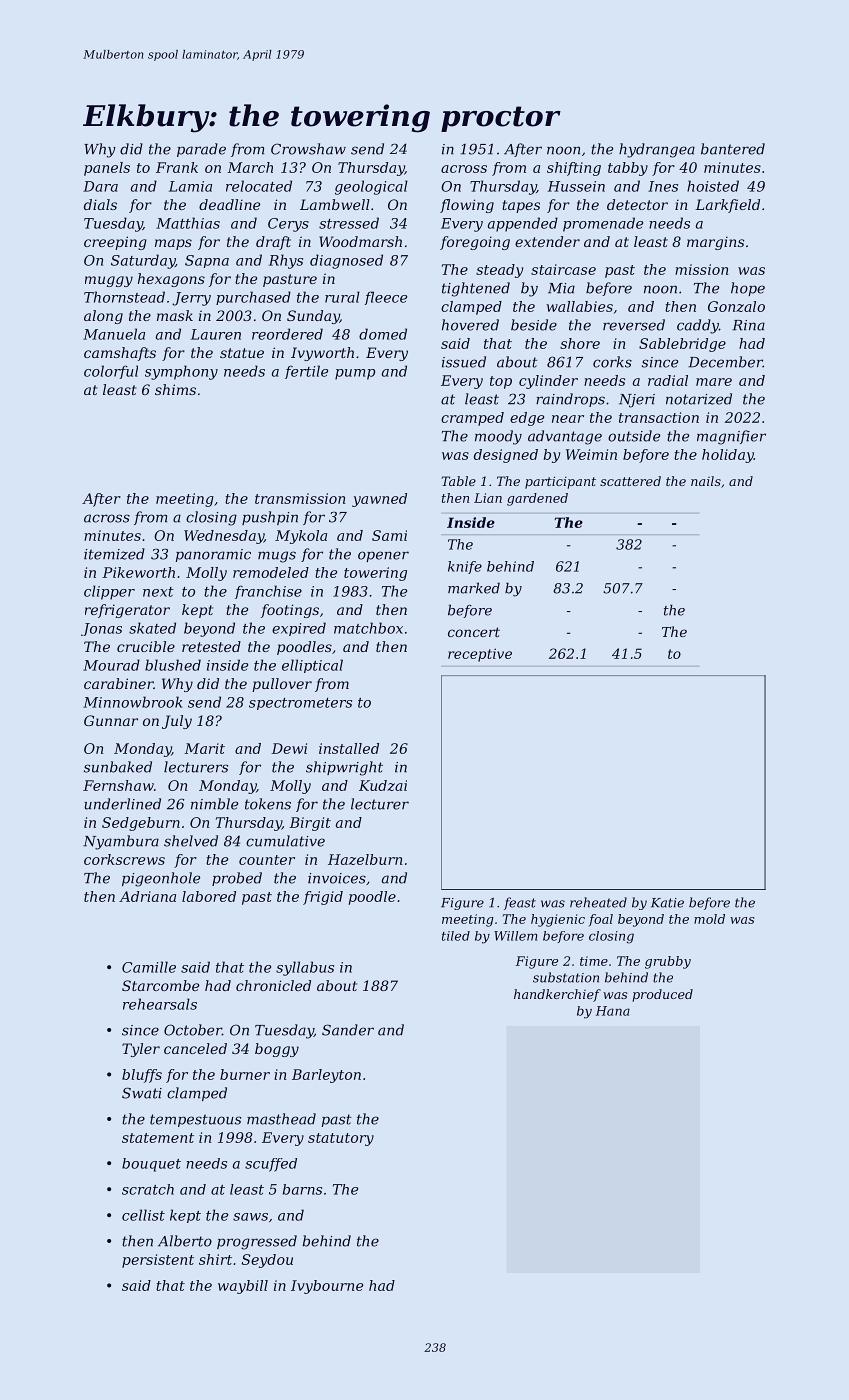 This screenshot has width=849, height=1400. What do you see at coordinates (243, 1287) in the screenshot?
I see `waybill` at bounding box center [243, 1287].
